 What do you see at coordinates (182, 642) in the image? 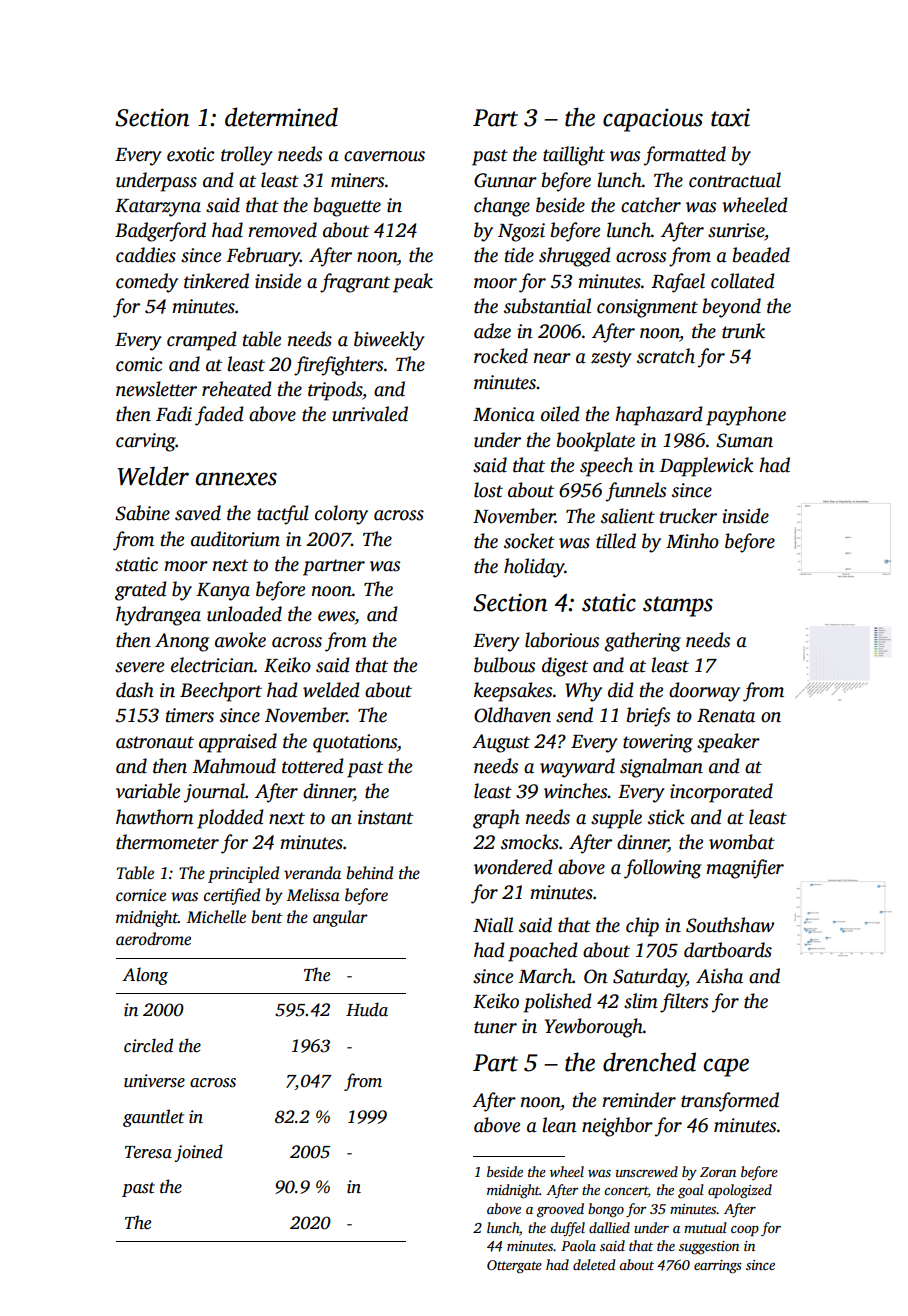
I see `Anong` at bounding box center [182, 642].
